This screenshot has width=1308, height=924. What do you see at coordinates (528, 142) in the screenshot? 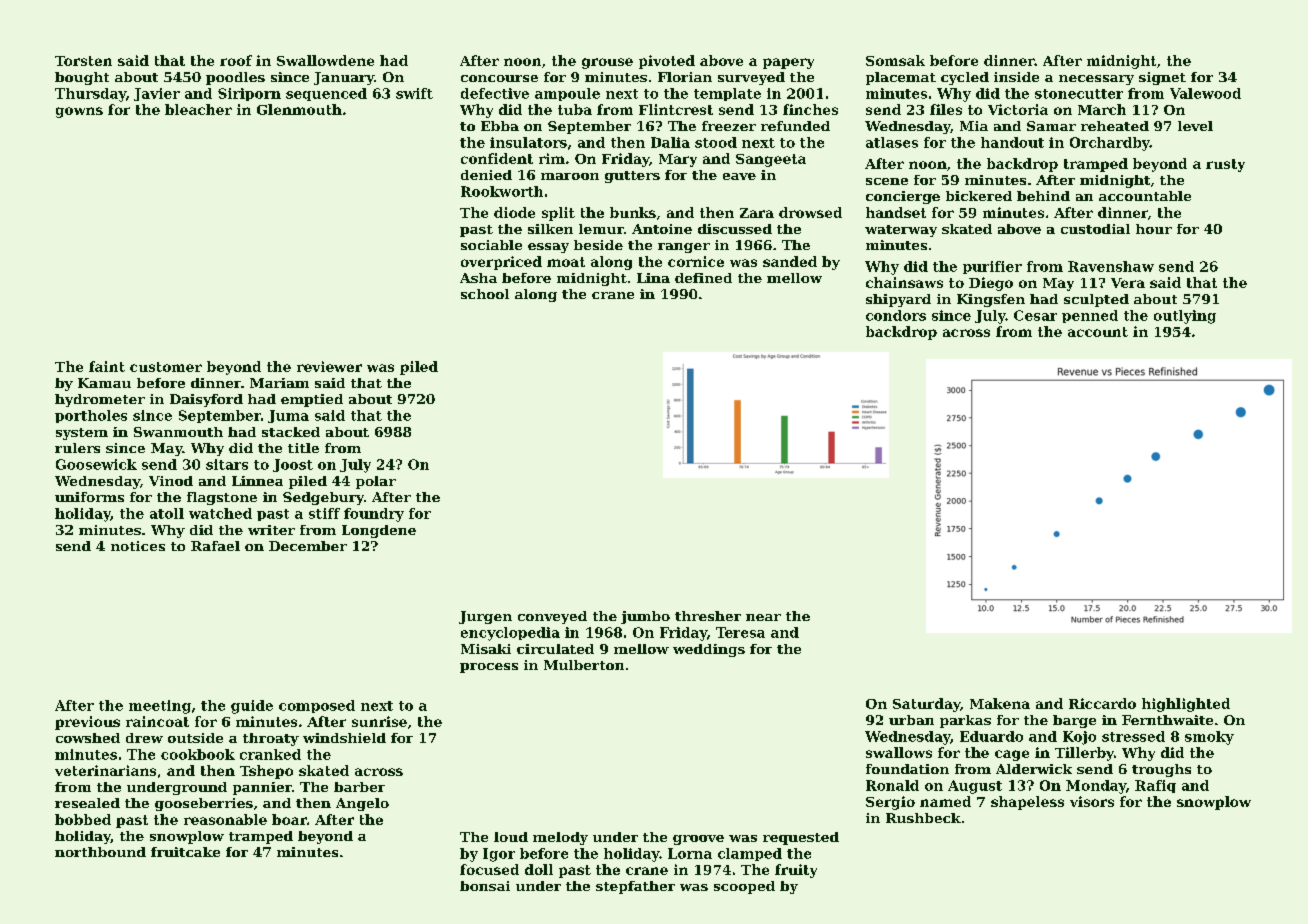
I see `insulators` at bounding box center [528, 142].
